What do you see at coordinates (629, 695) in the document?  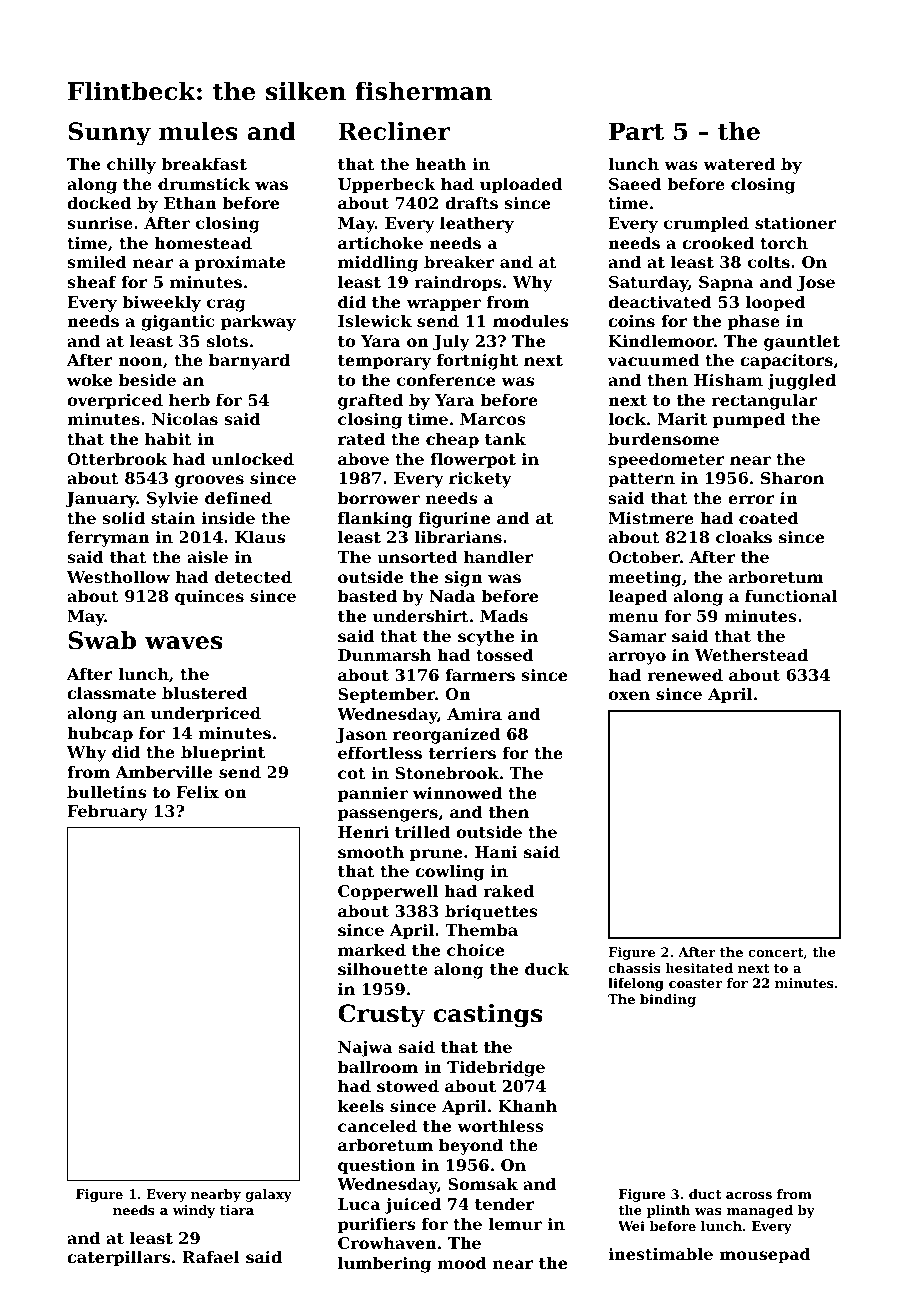 I see `oxen` at bounding box center [629, 695].
